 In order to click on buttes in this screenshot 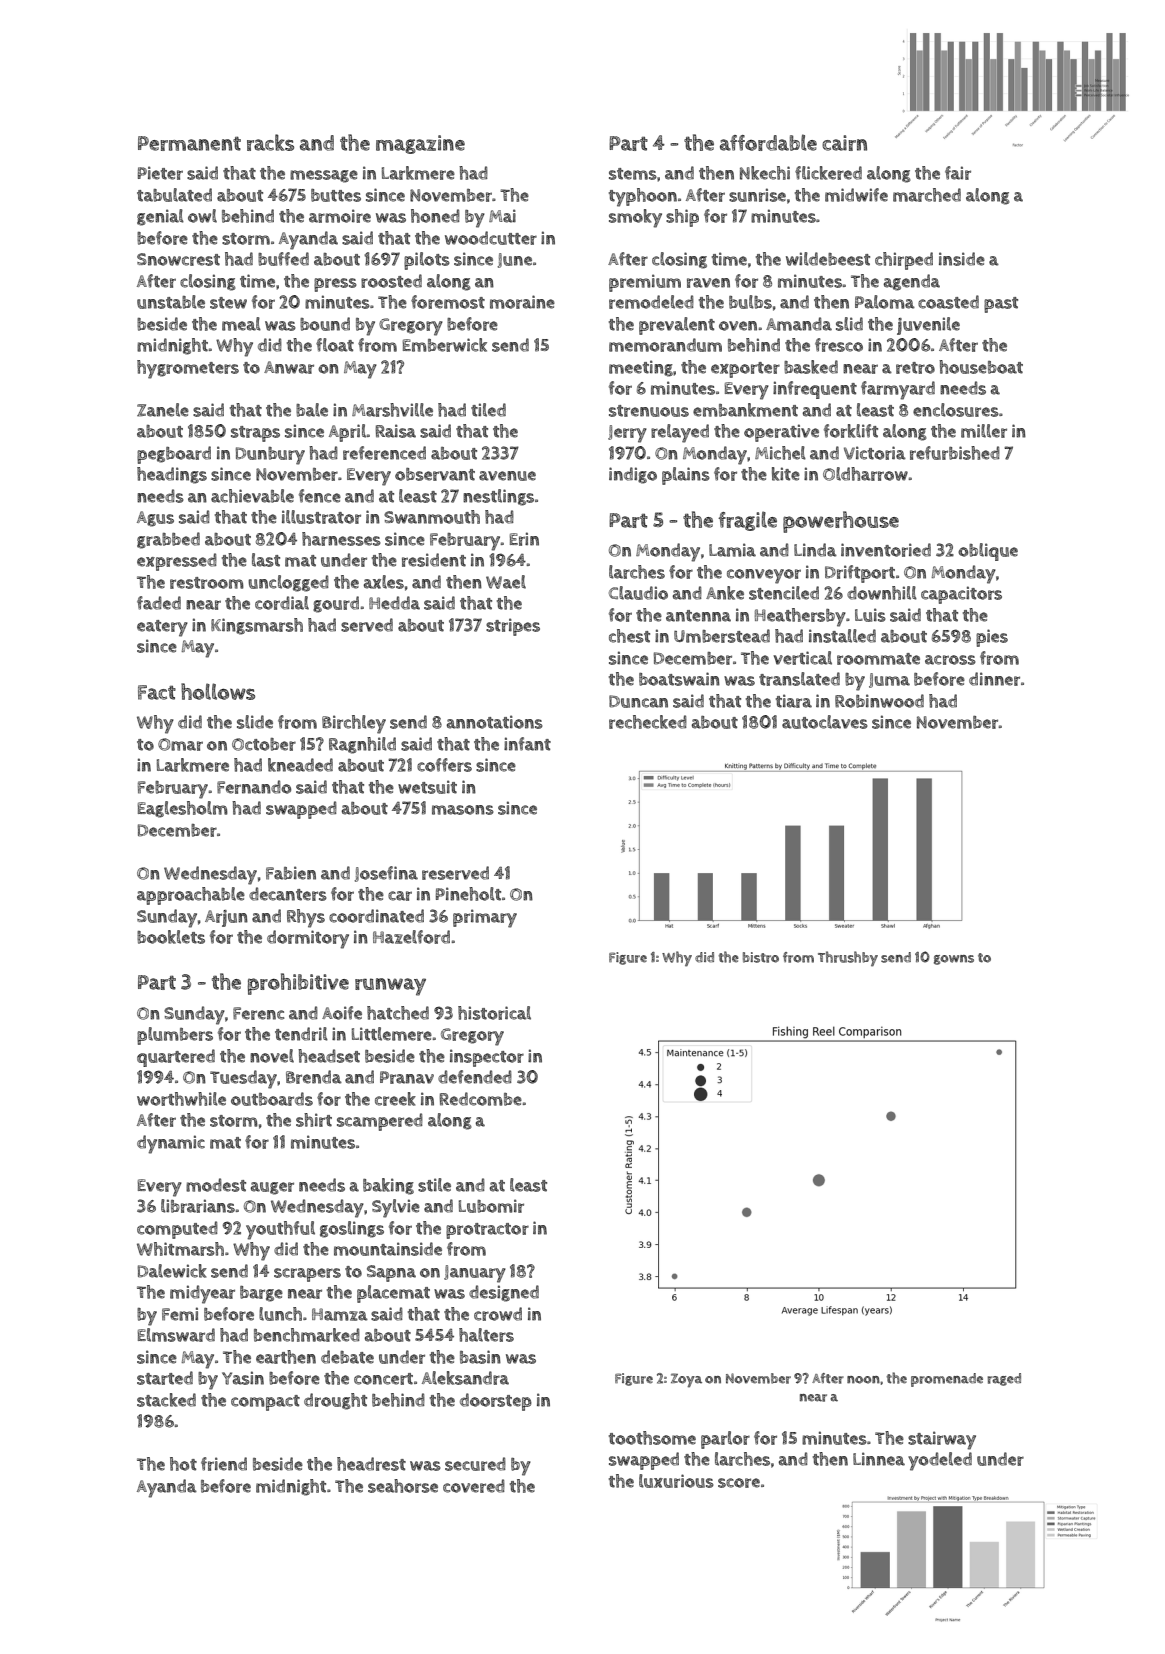, I will do `click(336, 195)`.
